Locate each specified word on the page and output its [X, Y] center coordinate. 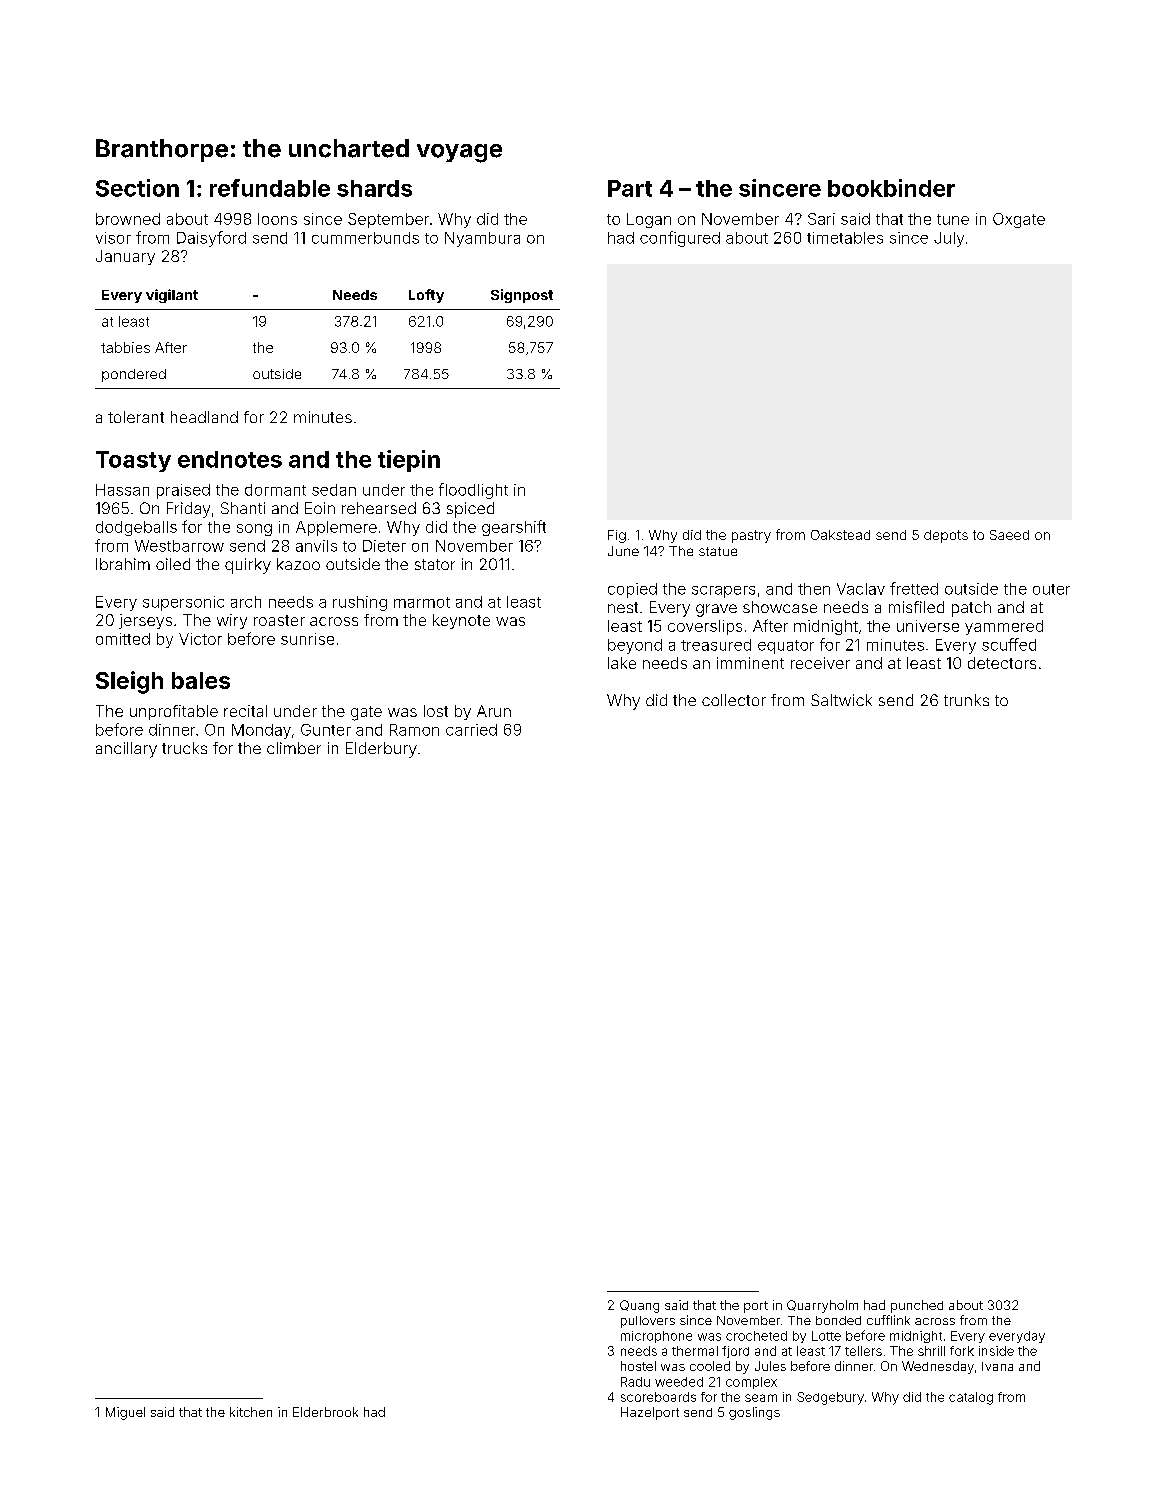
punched [917, 1306]
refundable [270, 188]
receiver [820, 663]
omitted [123, 639]
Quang [639, 1306]
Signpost [522, 296]
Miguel [125, 1413]
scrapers [723, 592]
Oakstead [840, 535]
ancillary [126, 750]
